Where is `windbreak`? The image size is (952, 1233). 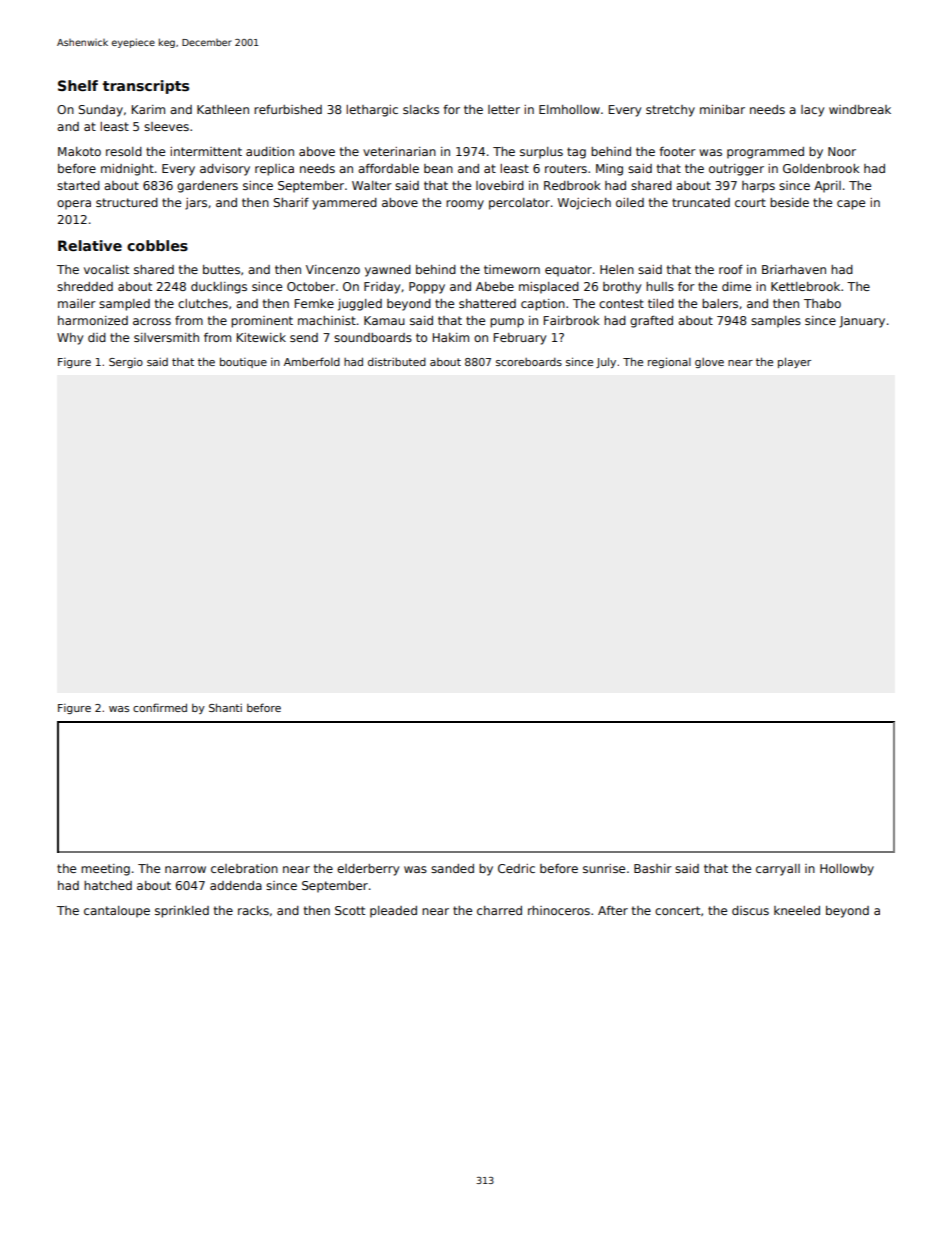
windbreak is located at coordinates (860, 109).
